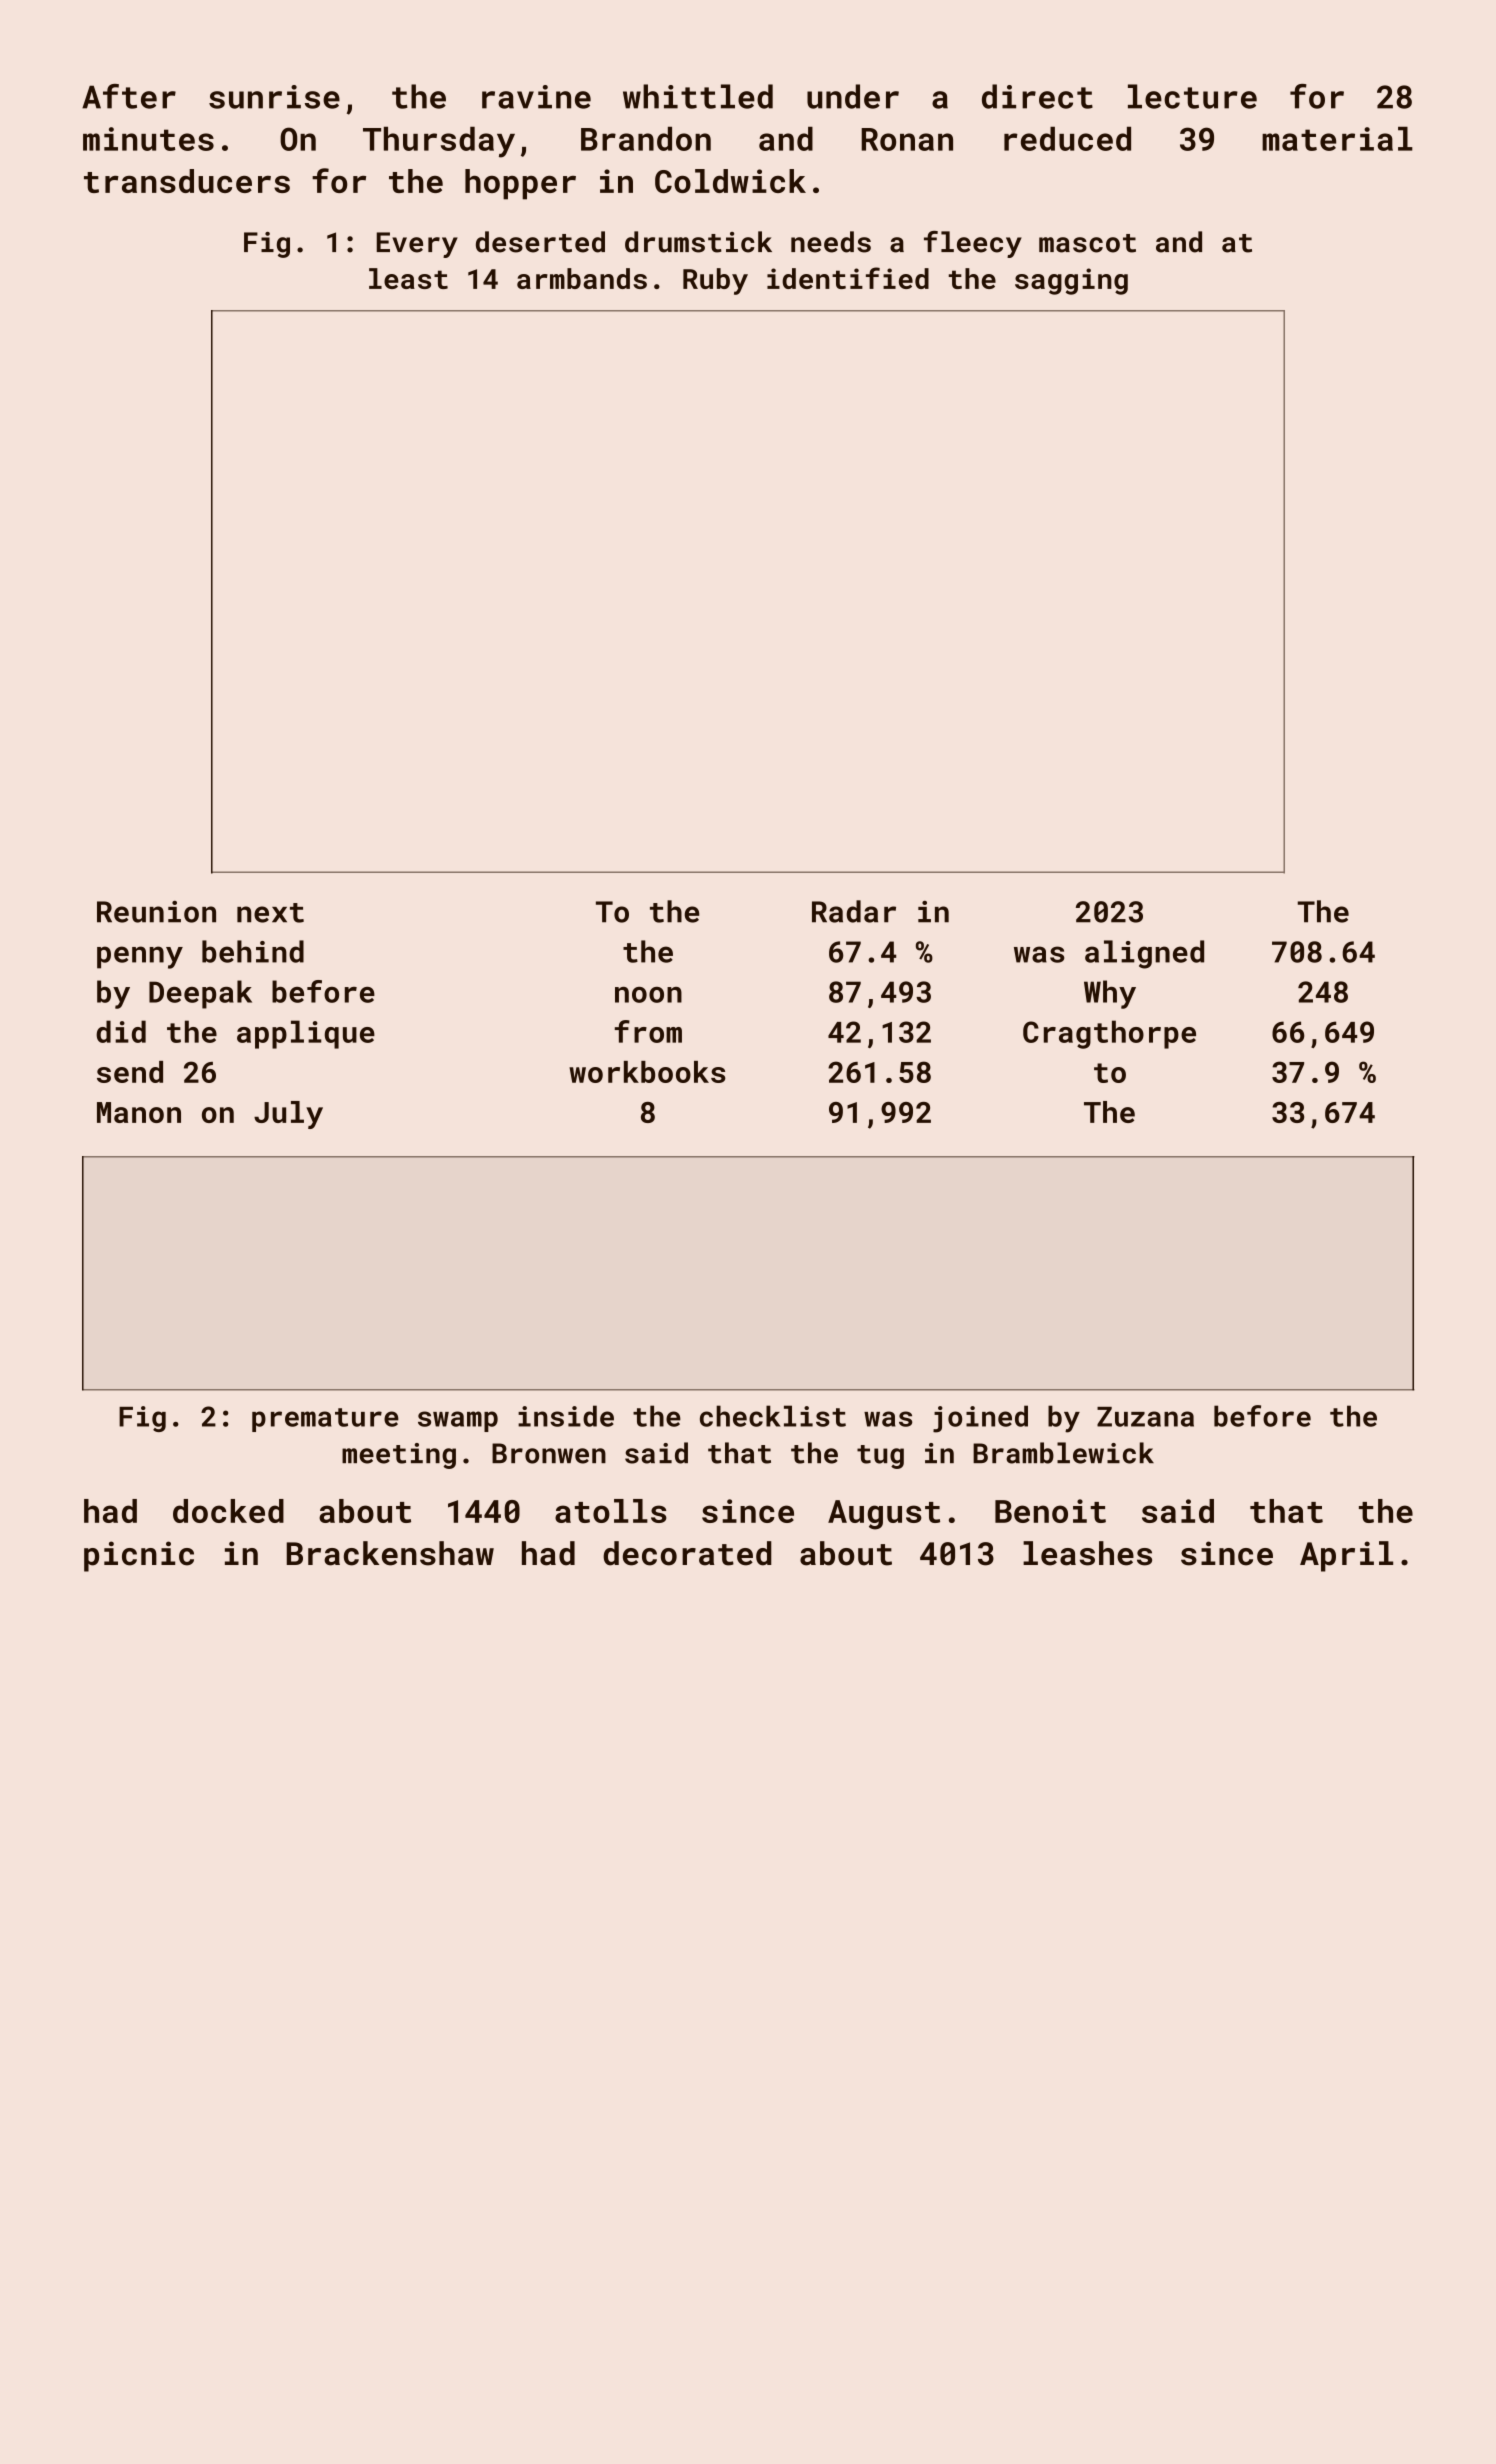 This screenshot has width=1496, height=2464. Describe the element at coordinates (884, 1515) in the screenshot. I see `August` at that location.
